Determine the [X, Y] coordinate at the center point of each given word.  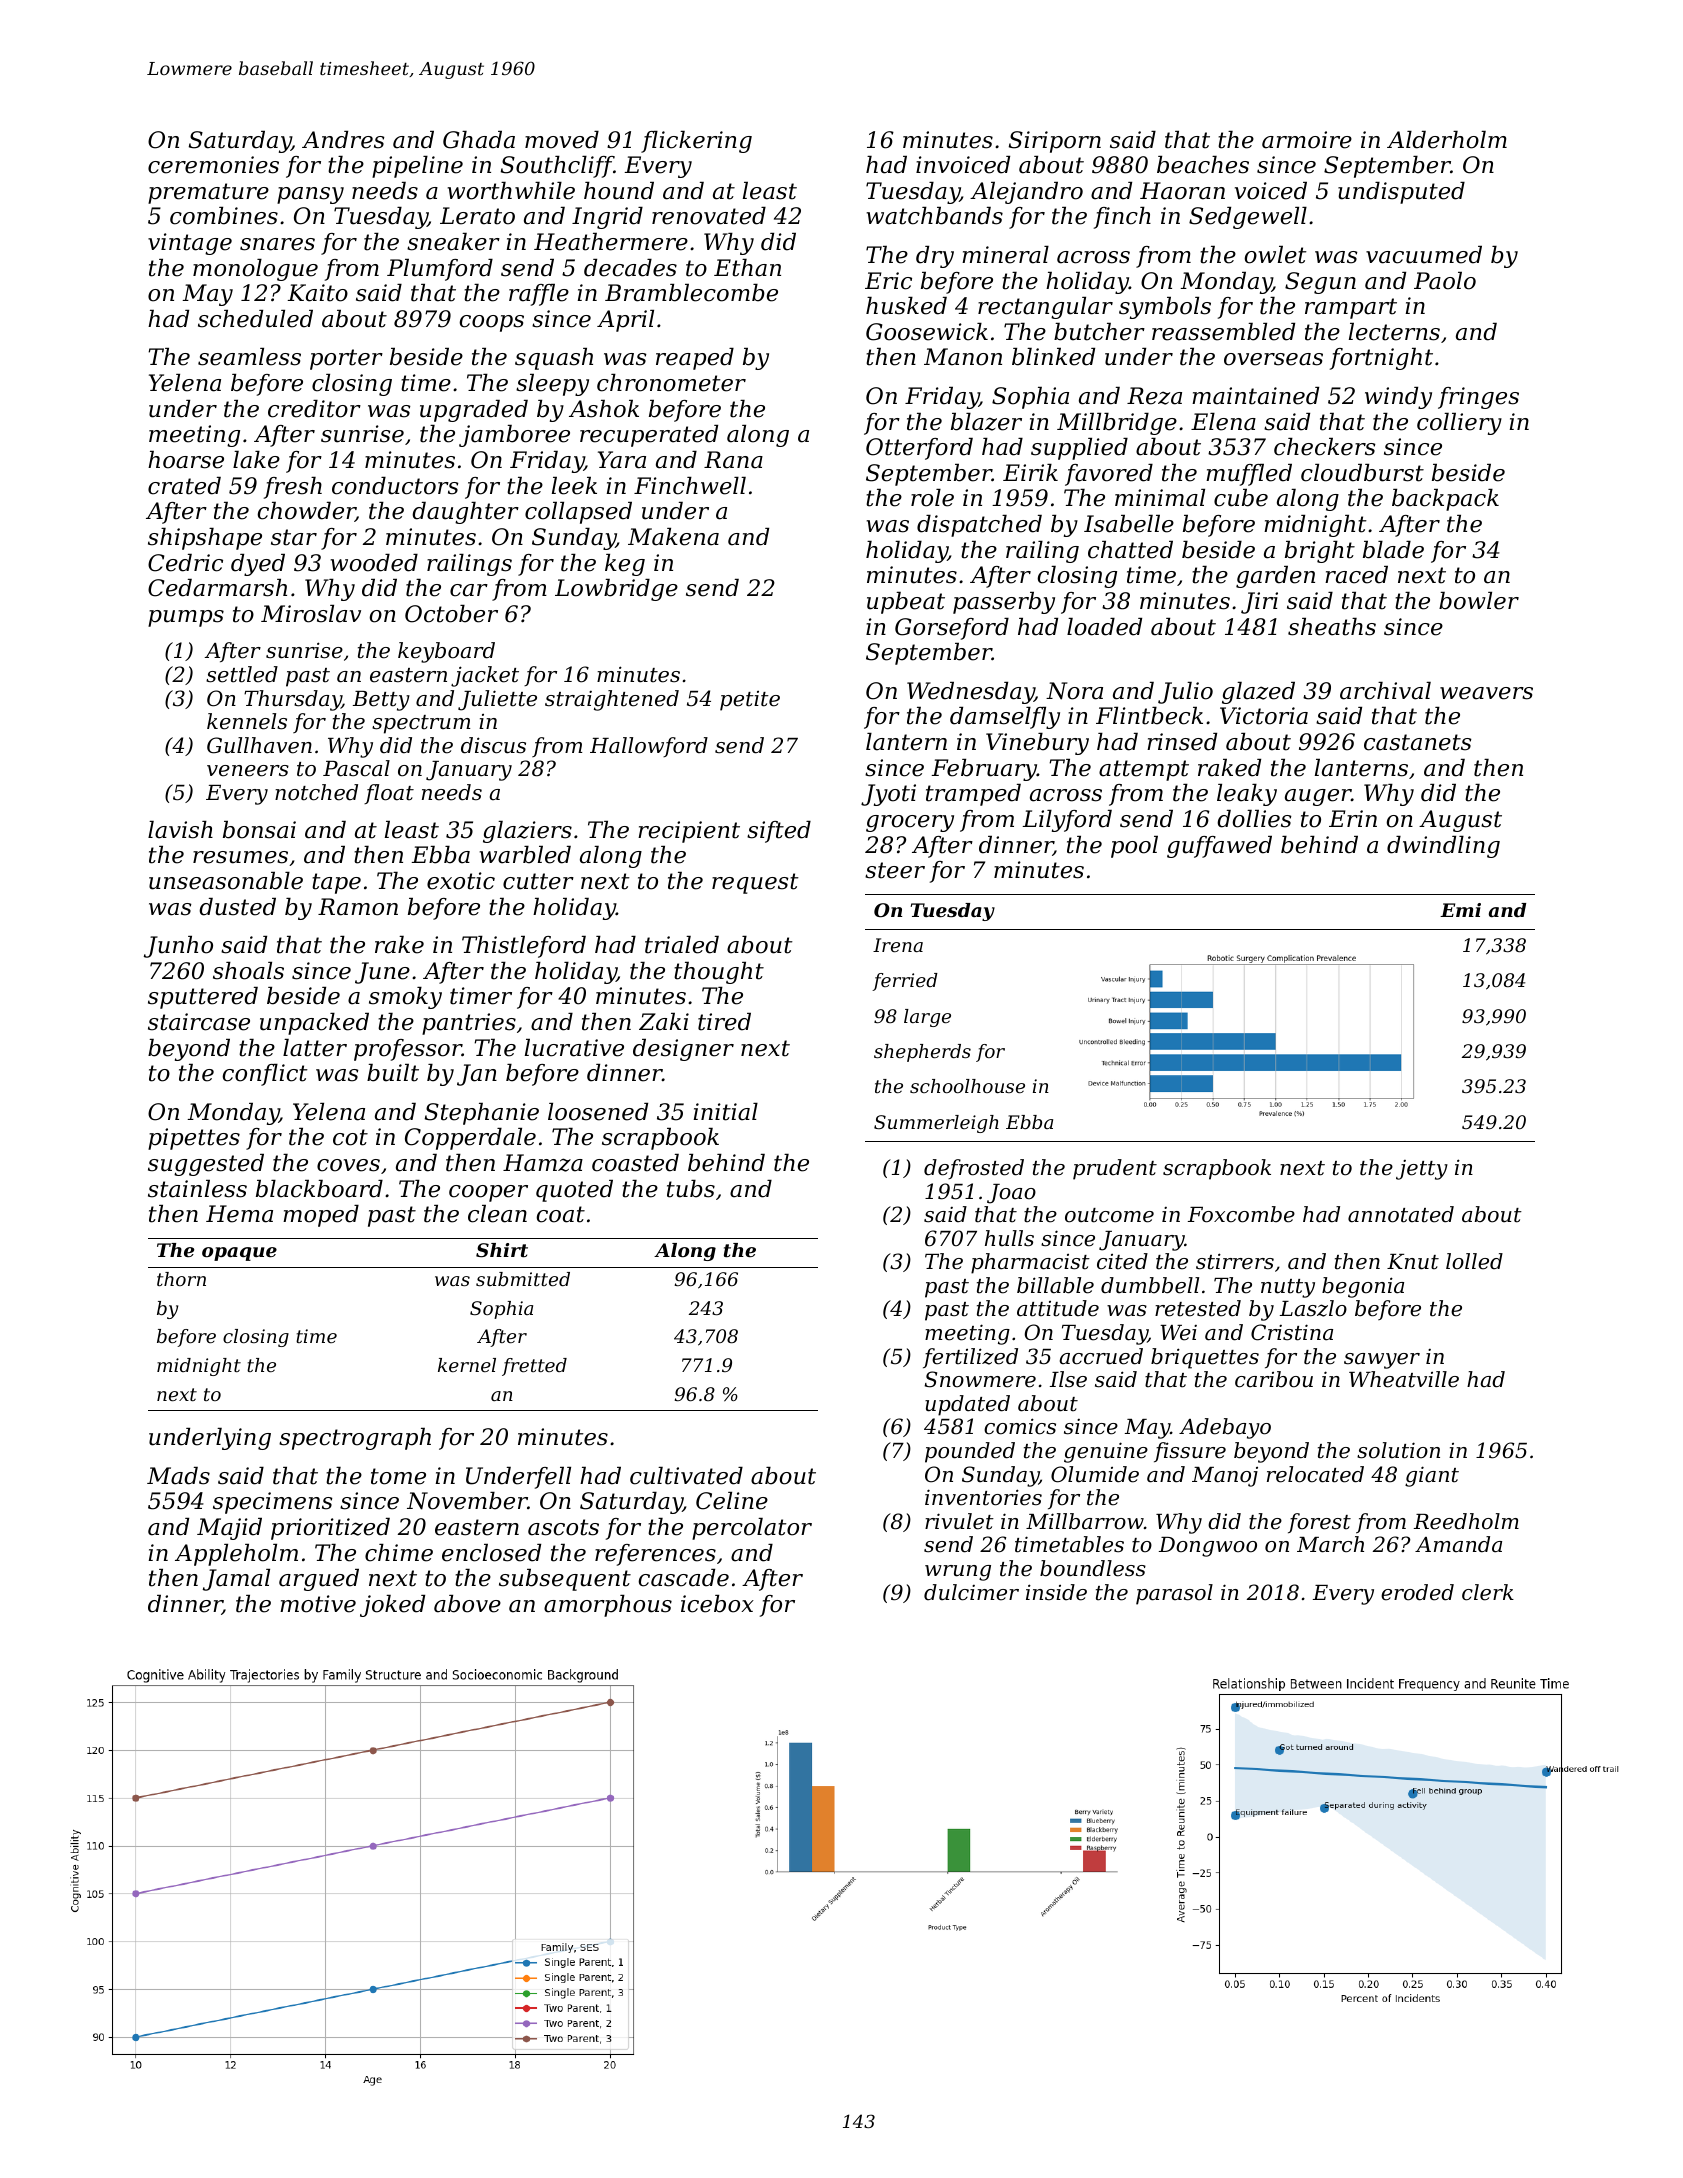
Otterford [919, 449]
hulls [1009, 1238]
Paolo [1445, 281]
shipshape [205, 539]
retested [1198, 1308]
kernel [467, 1365]
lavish [180, 830]
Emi [1460, 910]
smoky [405, 998]
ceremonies [213, 165]
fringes [1478, 398]
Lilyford [1067, 821]
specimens [272, 1503]
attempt [1144, 770]
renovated [709, 216]
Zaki [664, 1022]
